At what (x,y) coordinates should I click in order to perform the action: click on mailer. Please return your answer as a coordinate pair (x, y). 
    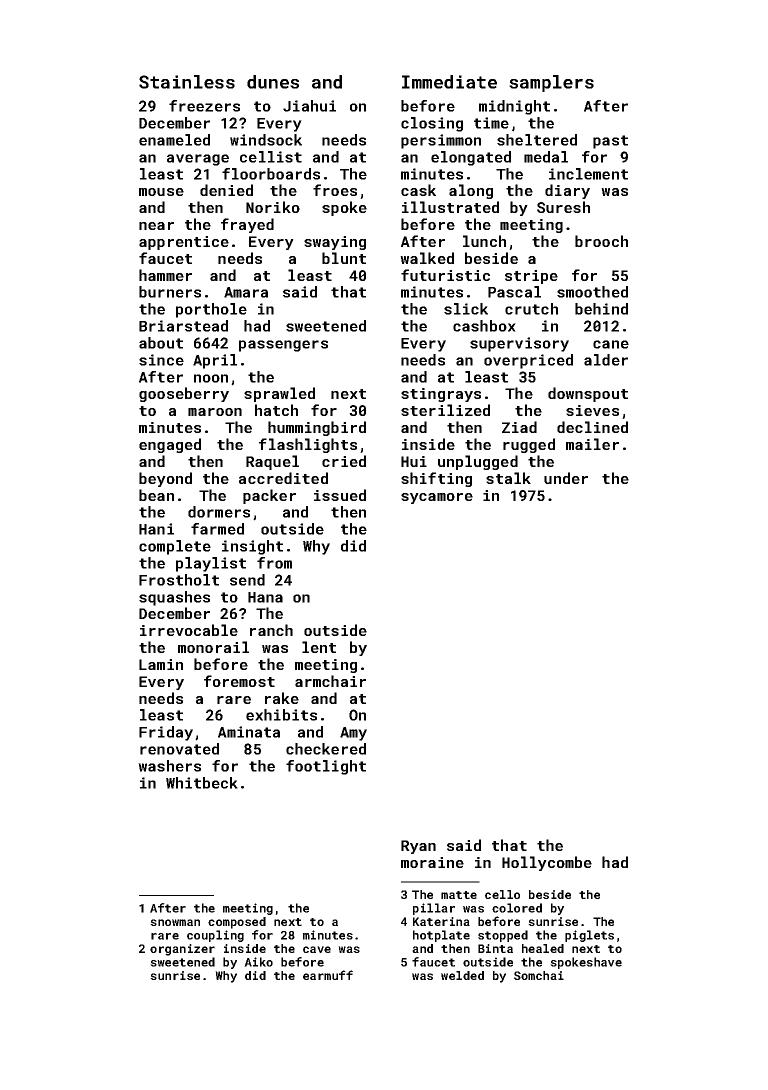
    Looking at the image, I should click on (592, 444).
